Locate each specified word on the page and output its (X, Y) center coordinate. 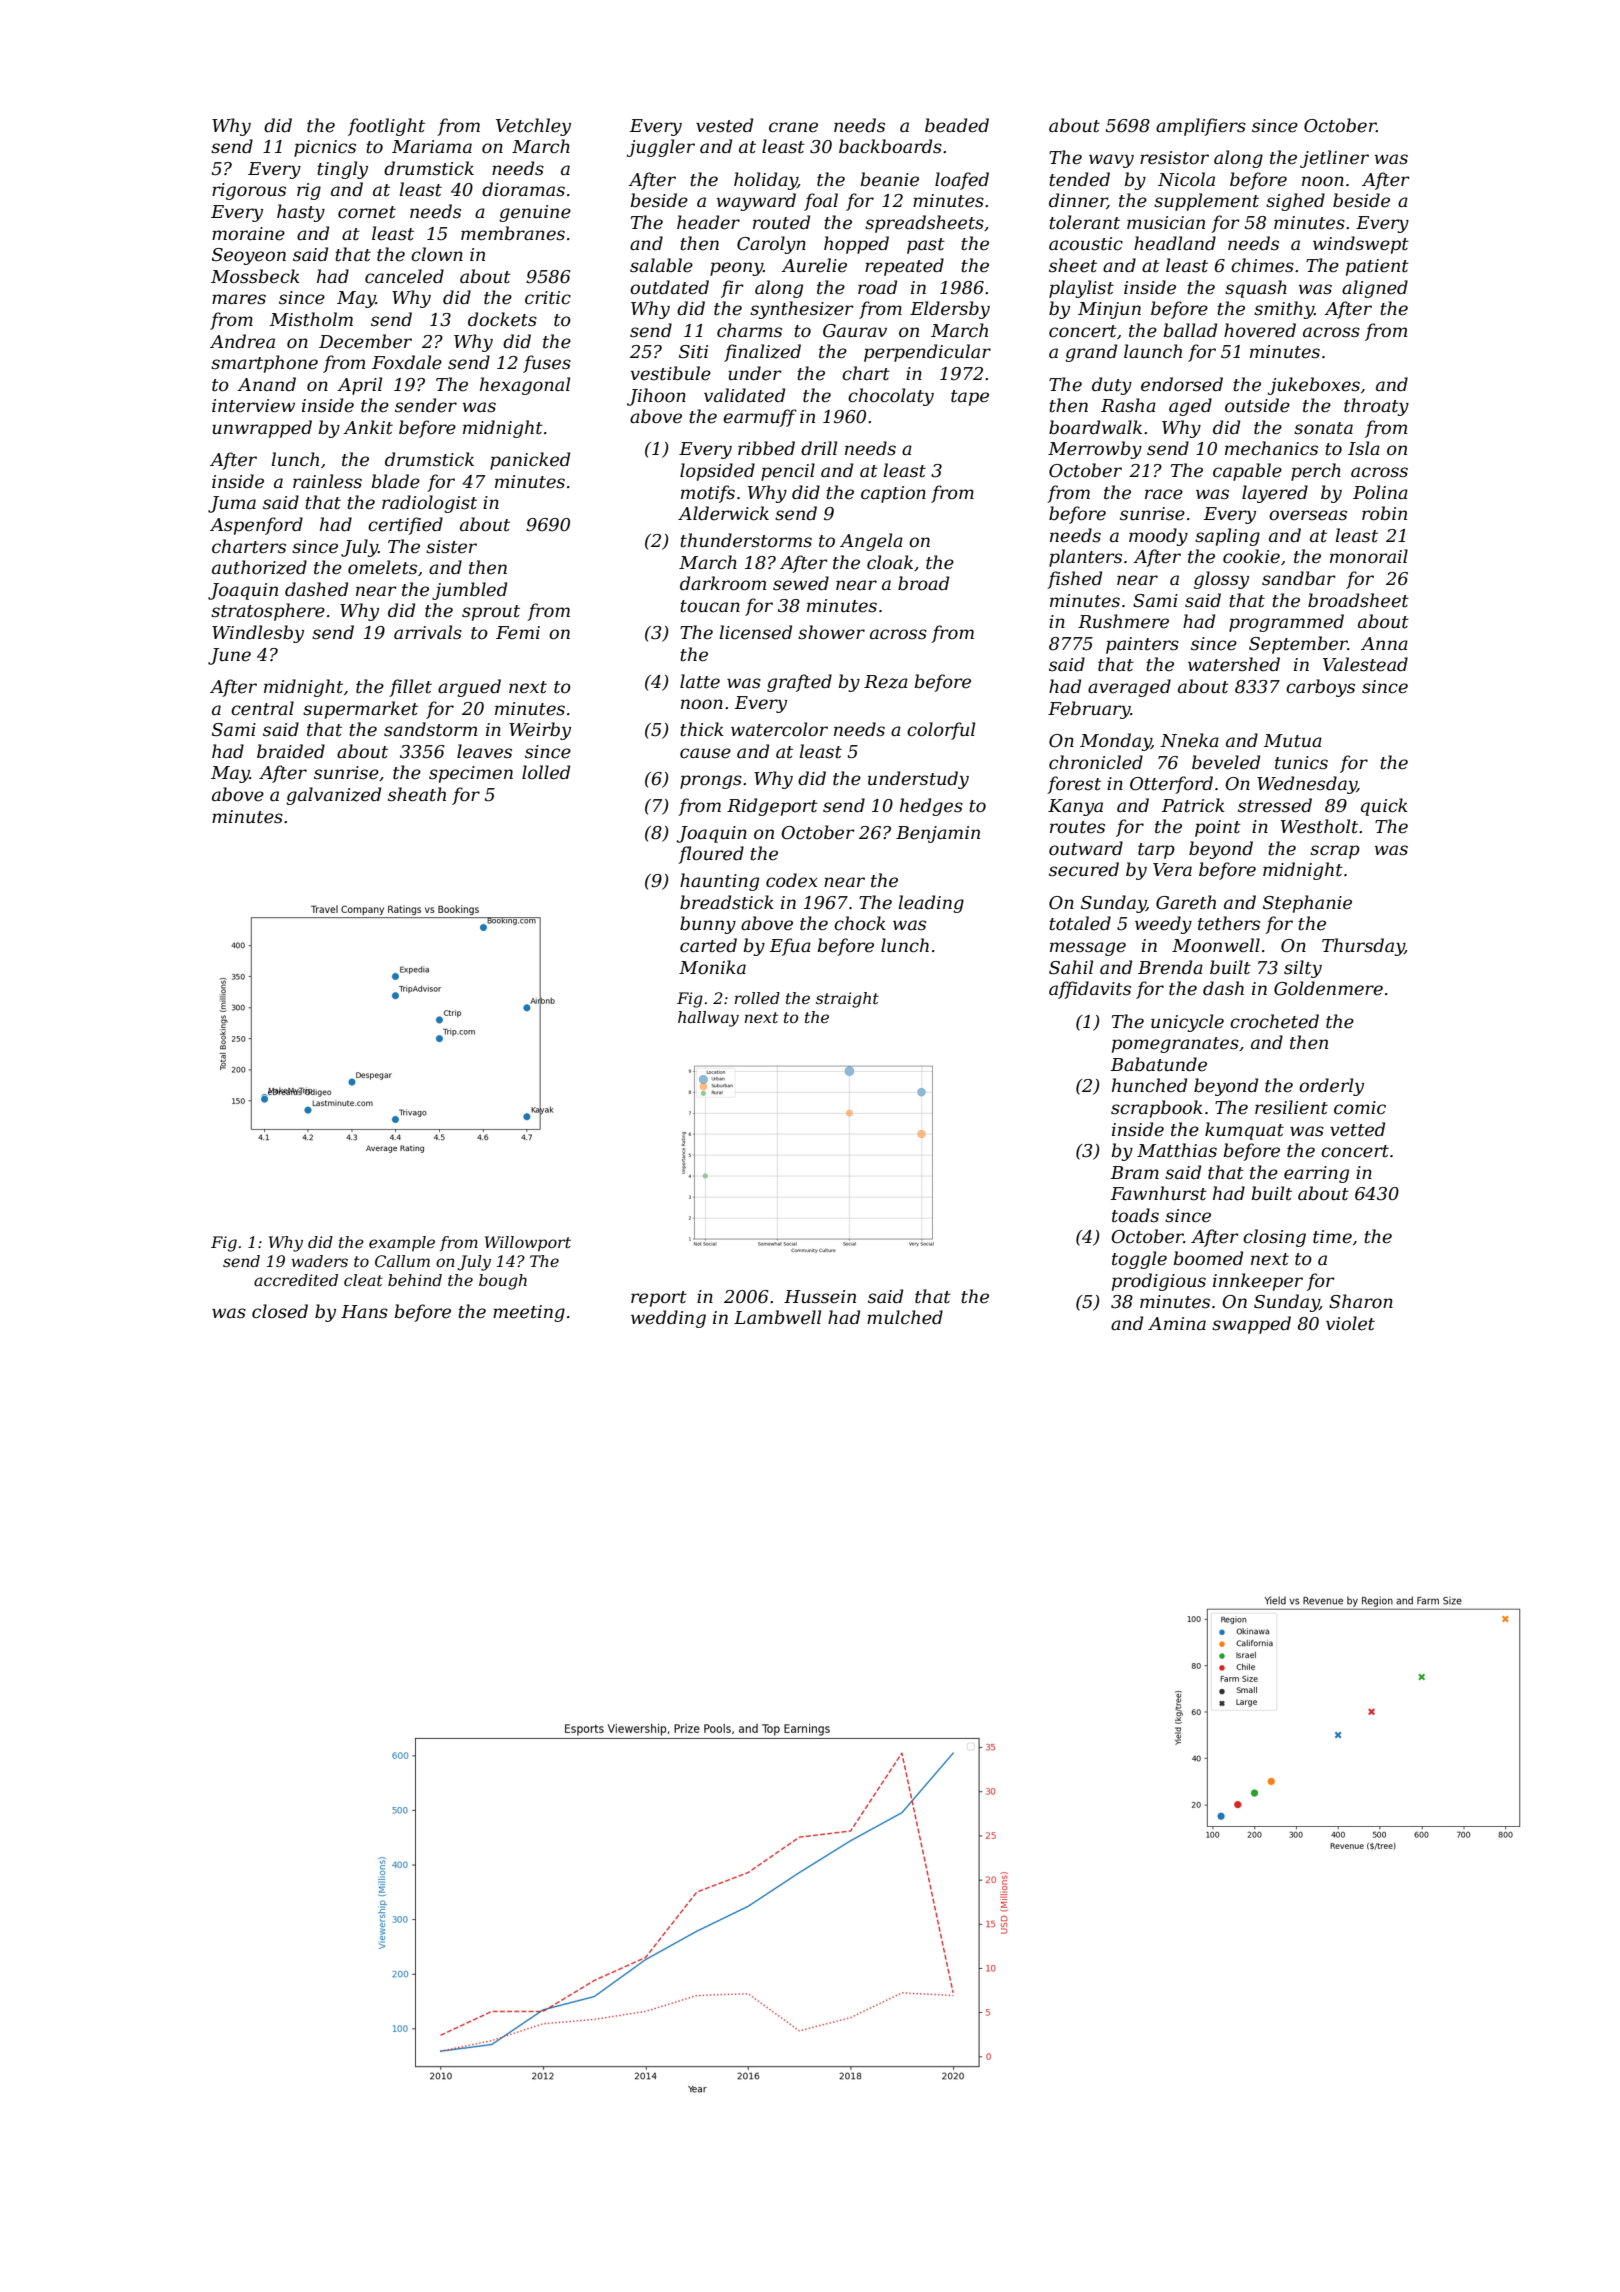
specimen (471, 774)
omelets (382, 567)
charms (749, 330)
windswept (1361, 245)
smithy (1284, 310)
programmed (1286, 623)
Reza (886, 682)
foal (821, 202)
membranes (513, 233)
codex (791, 880)
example (402, 1244)
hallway (708, 1019)
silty (1303, 969)
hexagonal (525, 386)
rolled (757, 998)
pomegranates (1175, 1045)
